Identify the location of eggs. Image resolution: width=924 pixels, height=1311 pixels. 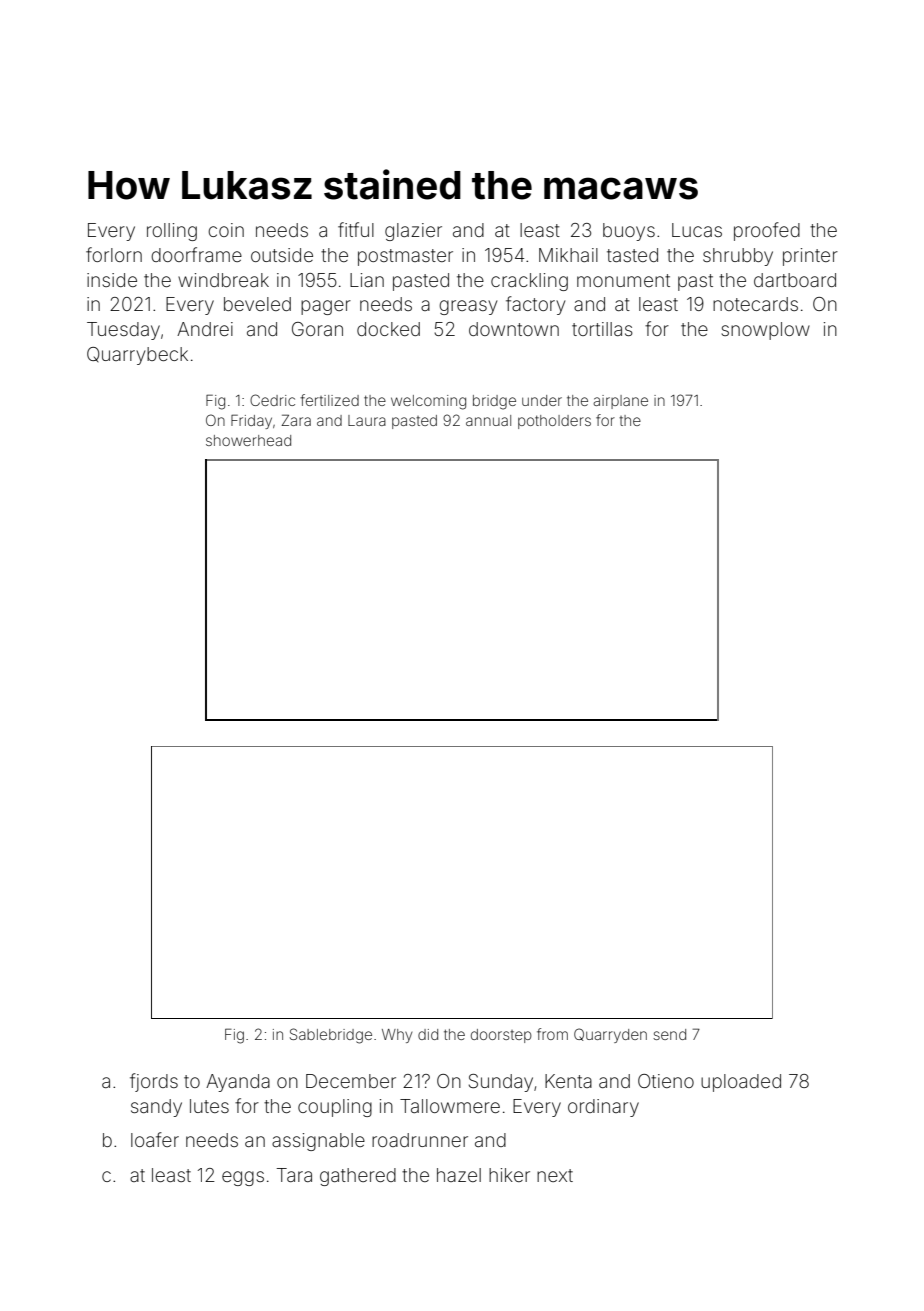
(243, 1178).
